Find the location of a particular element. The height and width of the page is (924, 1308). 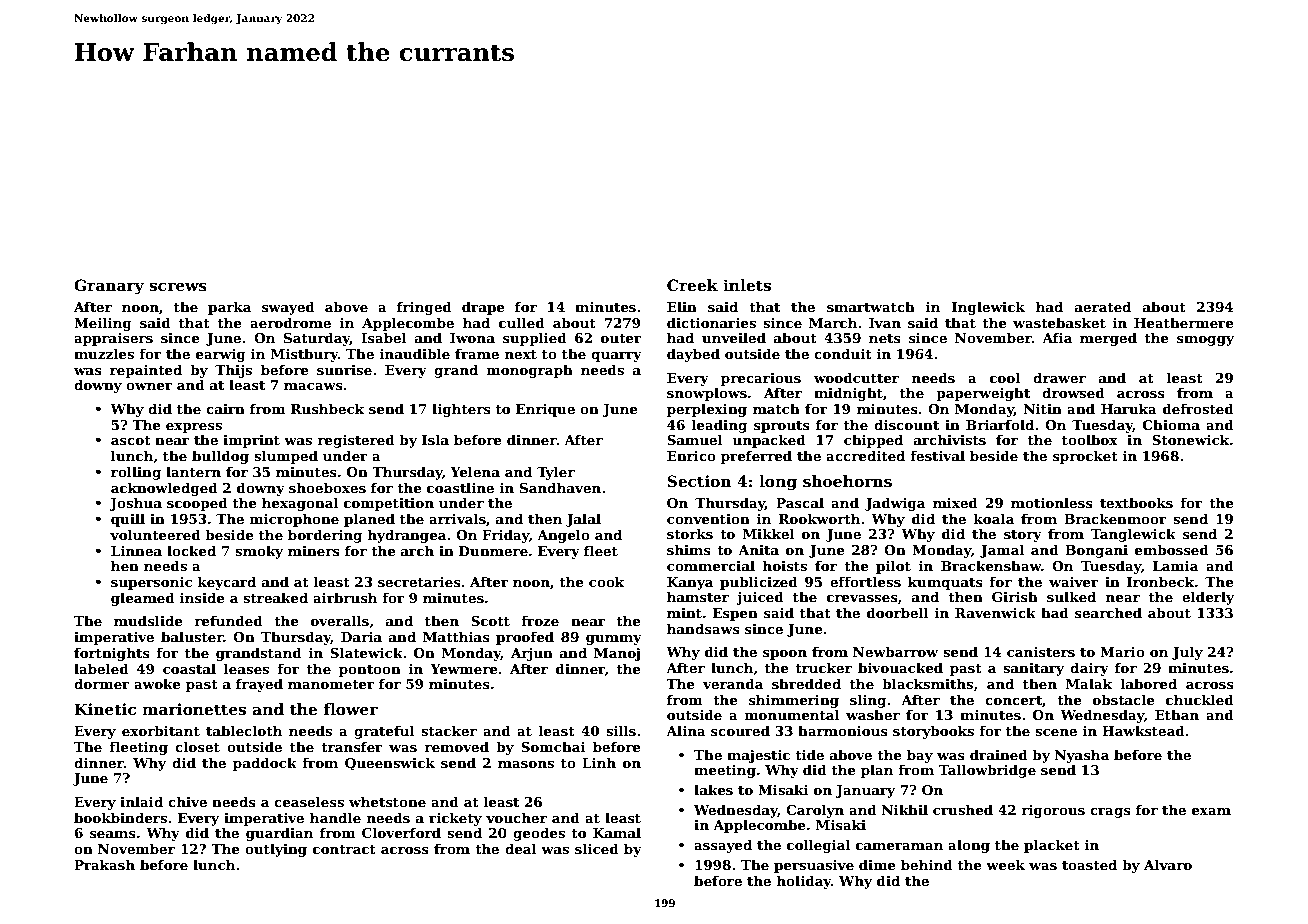

aerated is located at coordinates (1103, 306).
